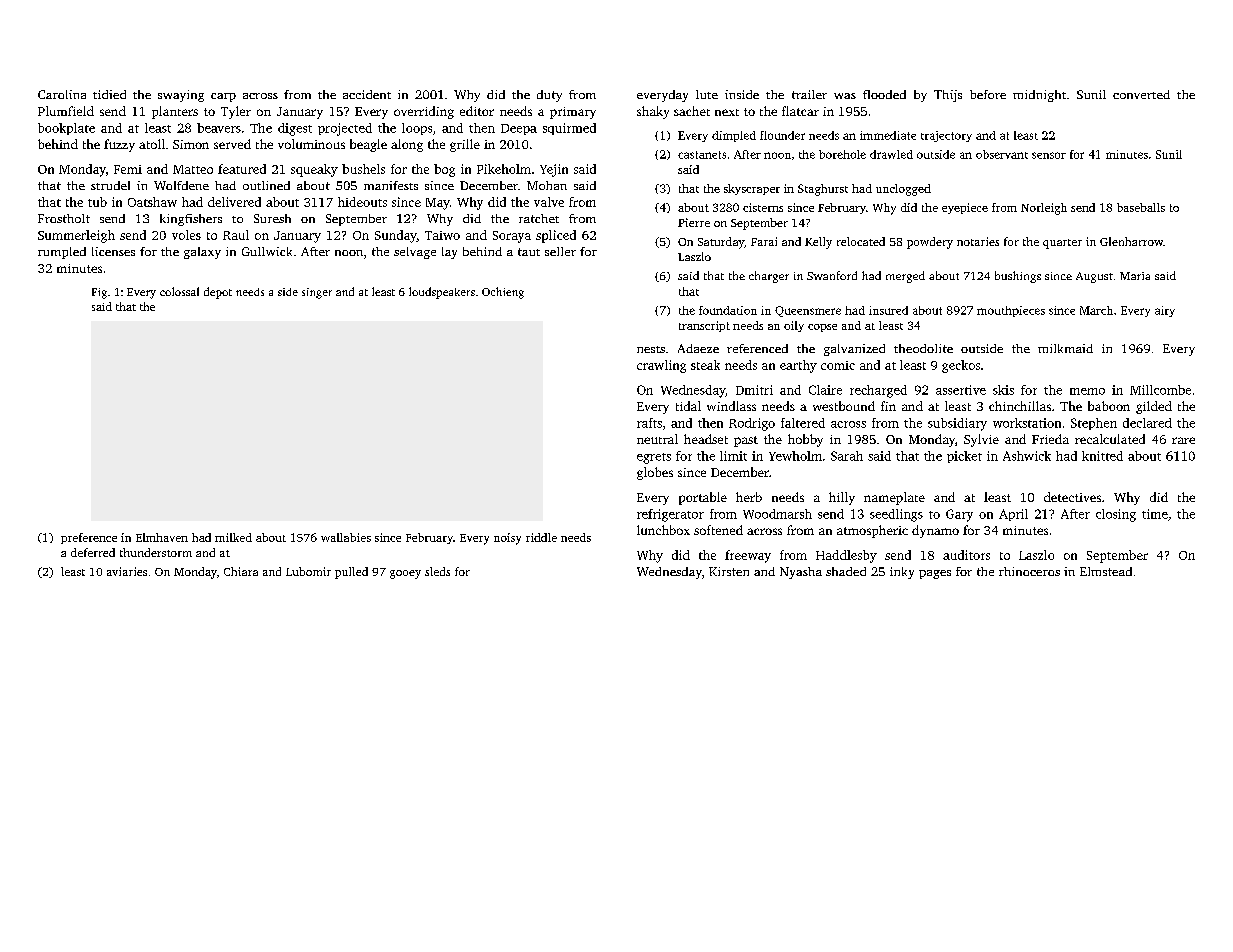 This page has width=1233, height=952. Describe the element at coordinates (241, 571) in the page. I see `Chiara` at that location.
